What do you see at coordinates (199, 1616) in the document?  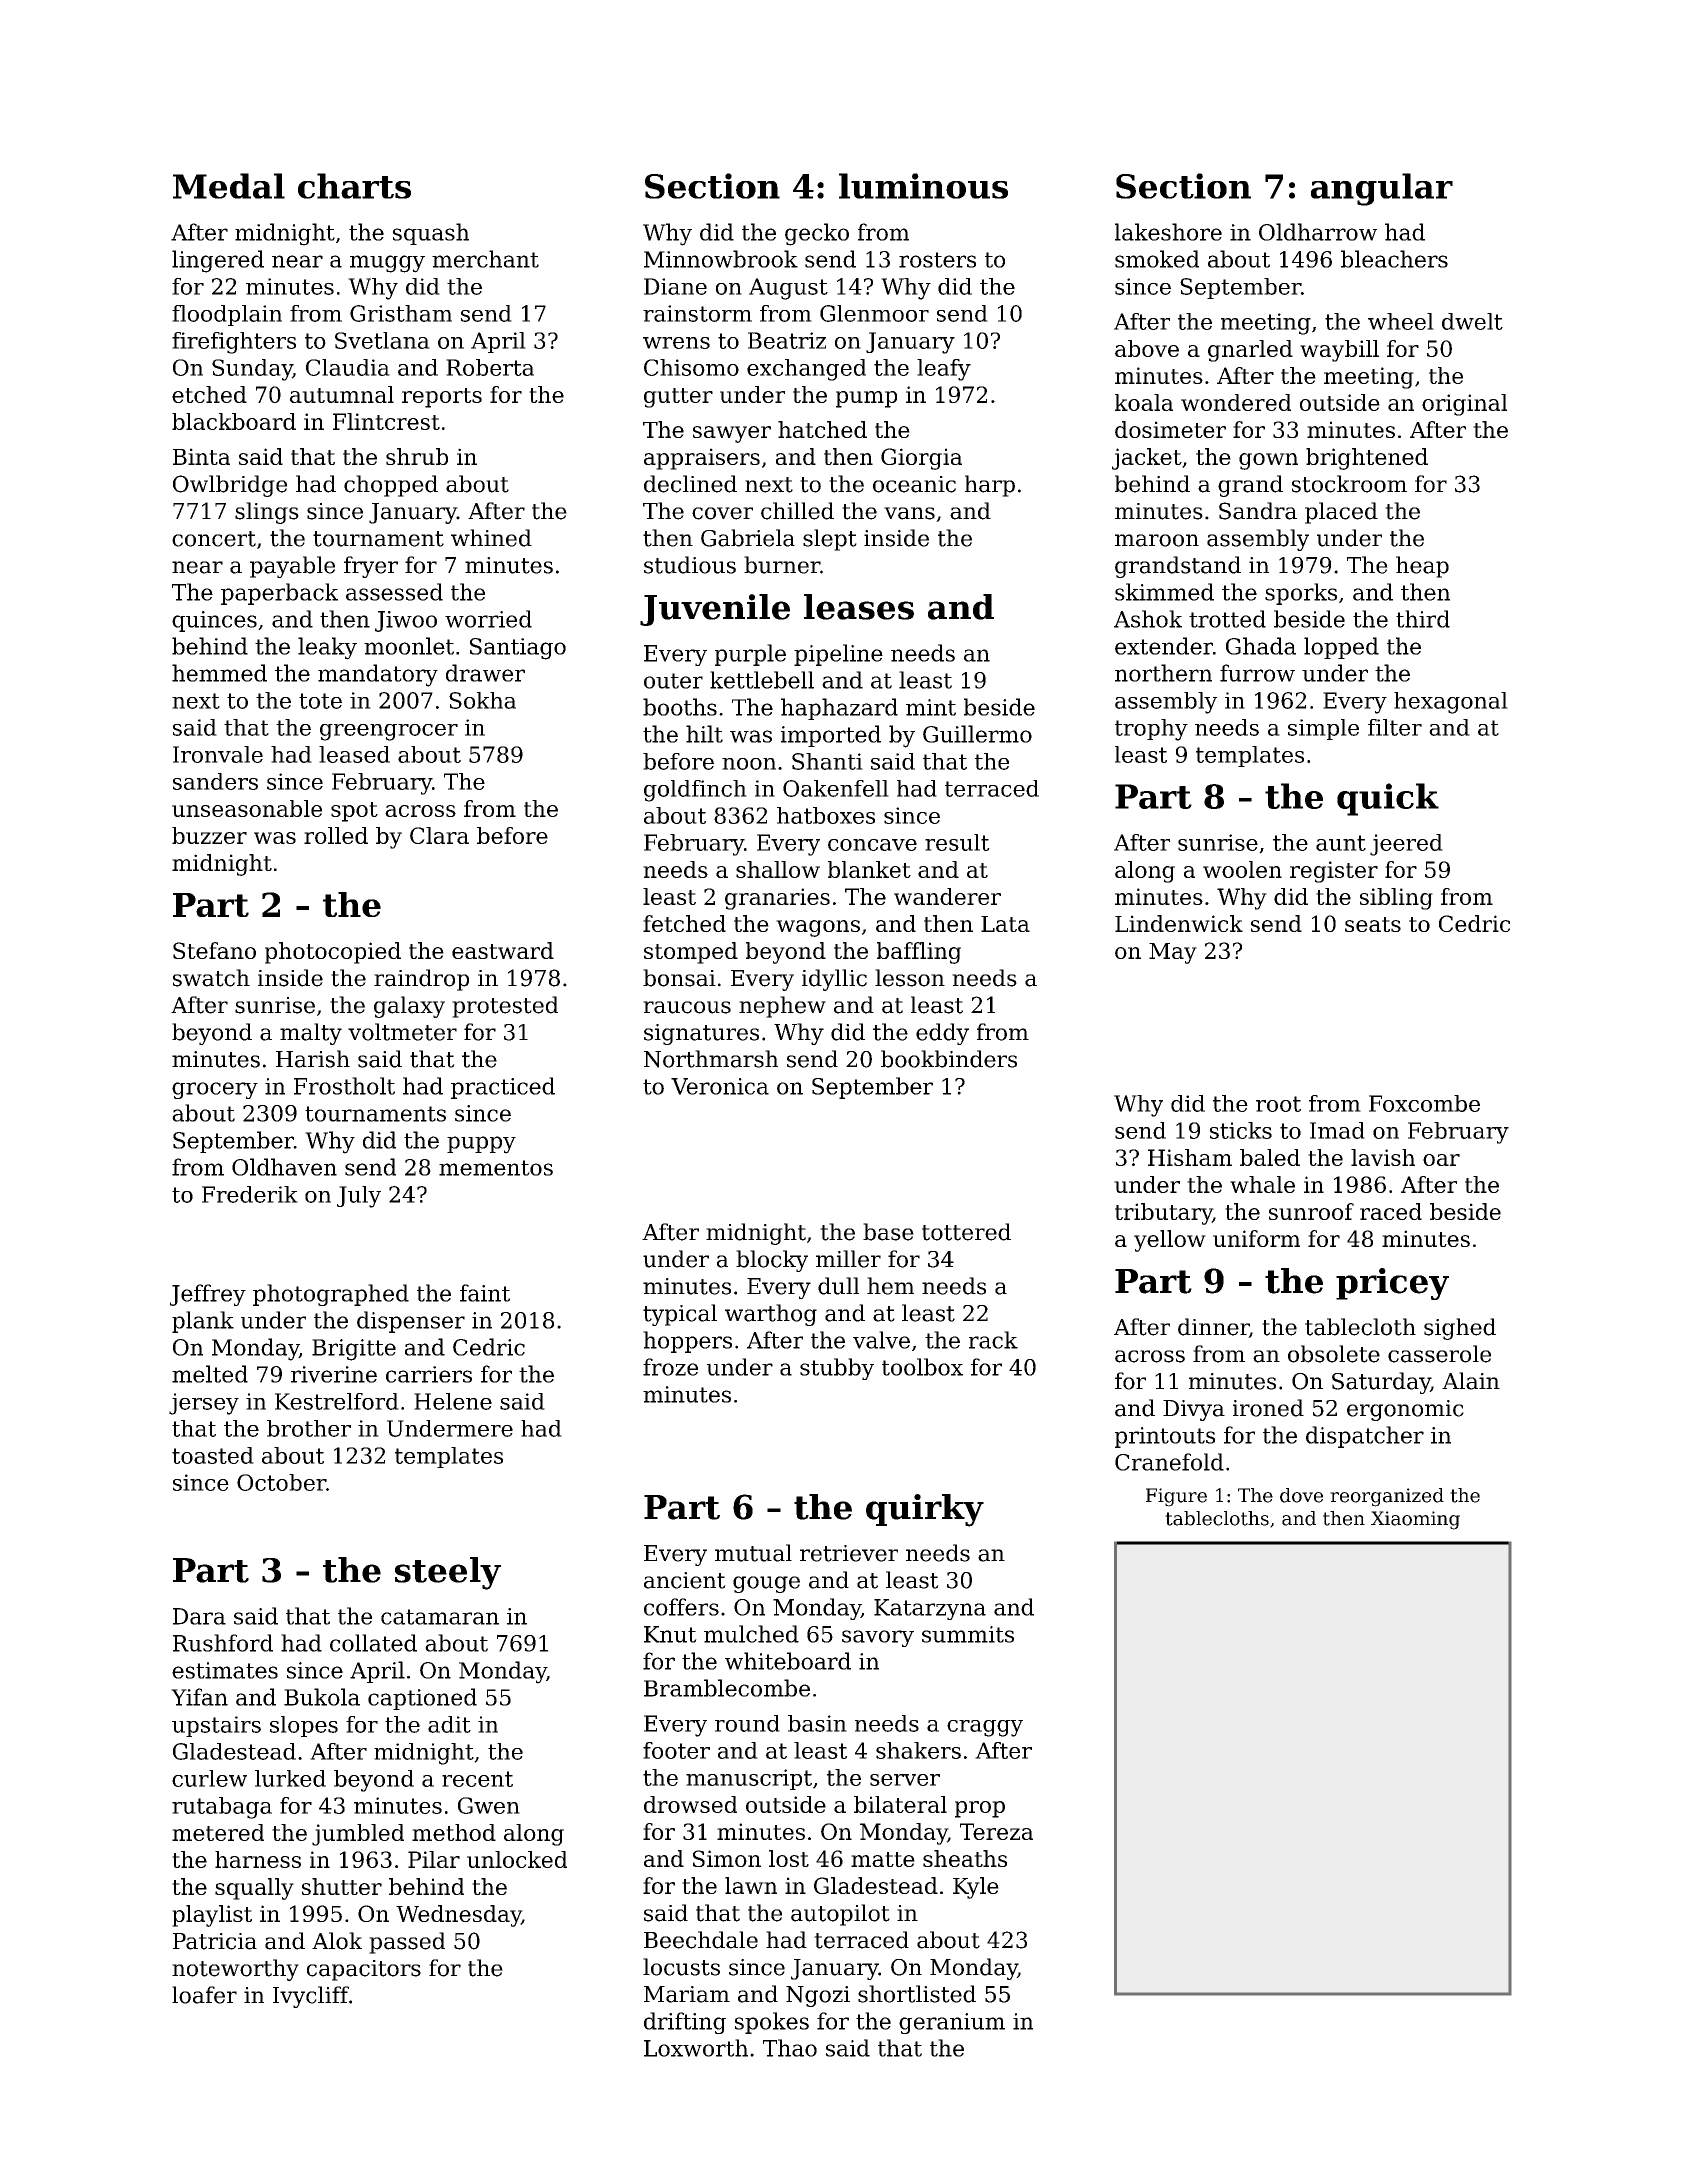 I see `Dara` at bounding box center [199, 1616].
